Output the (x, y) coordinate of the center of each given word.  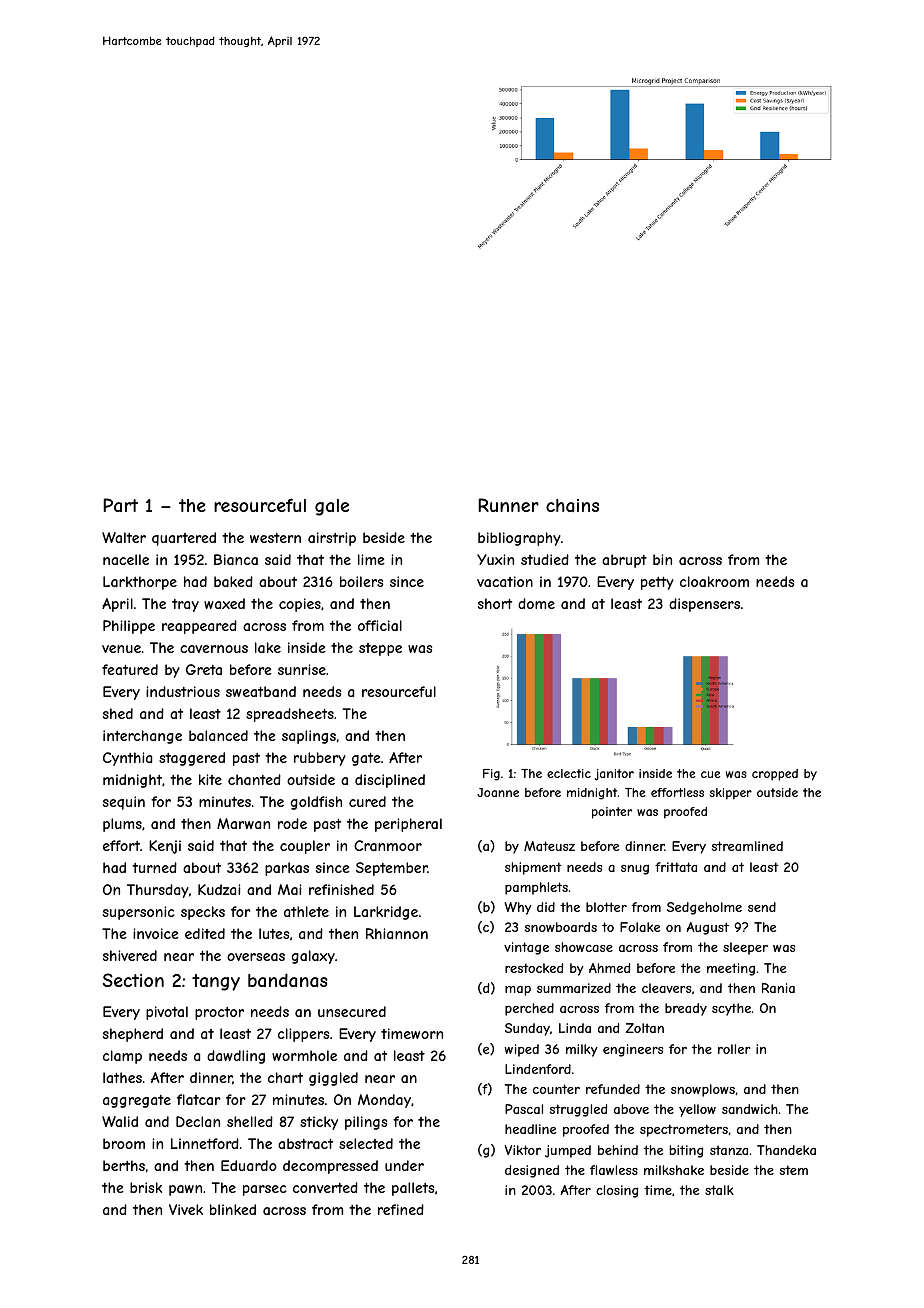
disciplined (390, 781)
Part (120, 505)
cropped (775, 775)
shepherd (133, 1035)
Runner (508, 505)
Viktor (523, 1150)
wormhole (304, 1055)
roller (734, 1049)
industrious (183, 691)
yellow (697, 1110)
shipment (533, 868)
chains (572, 505)
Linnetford (205, 1143)
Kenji (165, 847)
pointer (612, 813)
